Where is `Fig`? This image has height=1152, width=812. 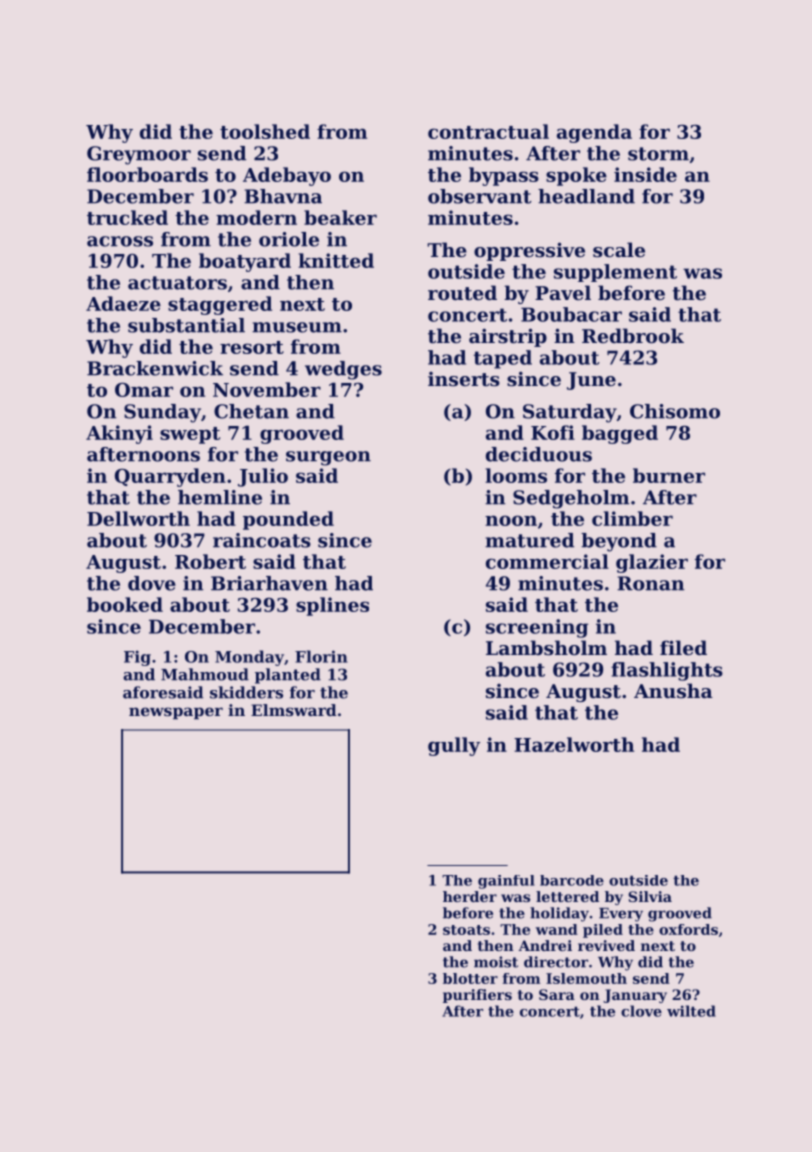
Fig is located at coordinates (137, 658).
